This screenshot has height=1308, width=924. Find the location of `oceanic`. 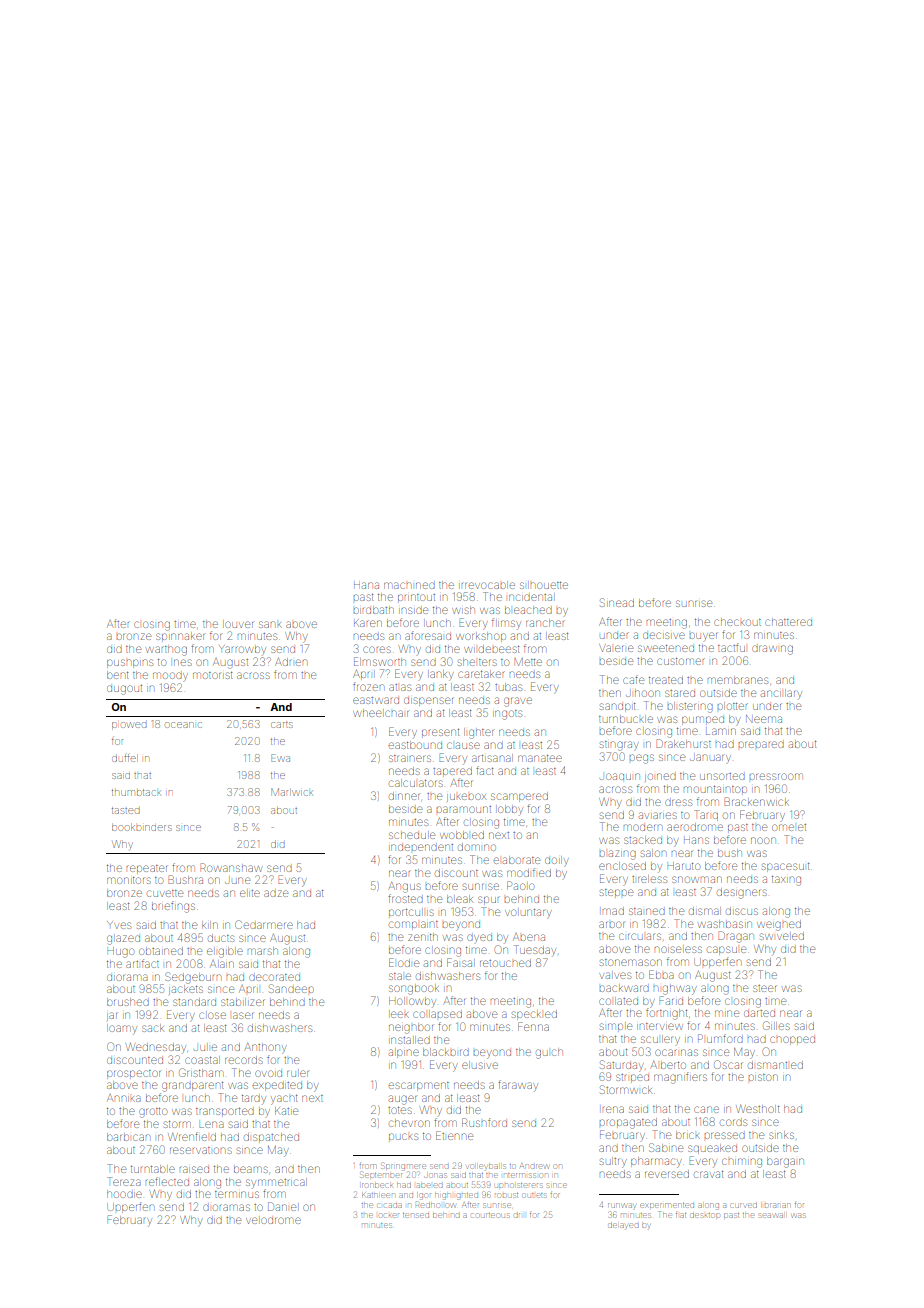

oceanic is located at coordinates (184, 725).
